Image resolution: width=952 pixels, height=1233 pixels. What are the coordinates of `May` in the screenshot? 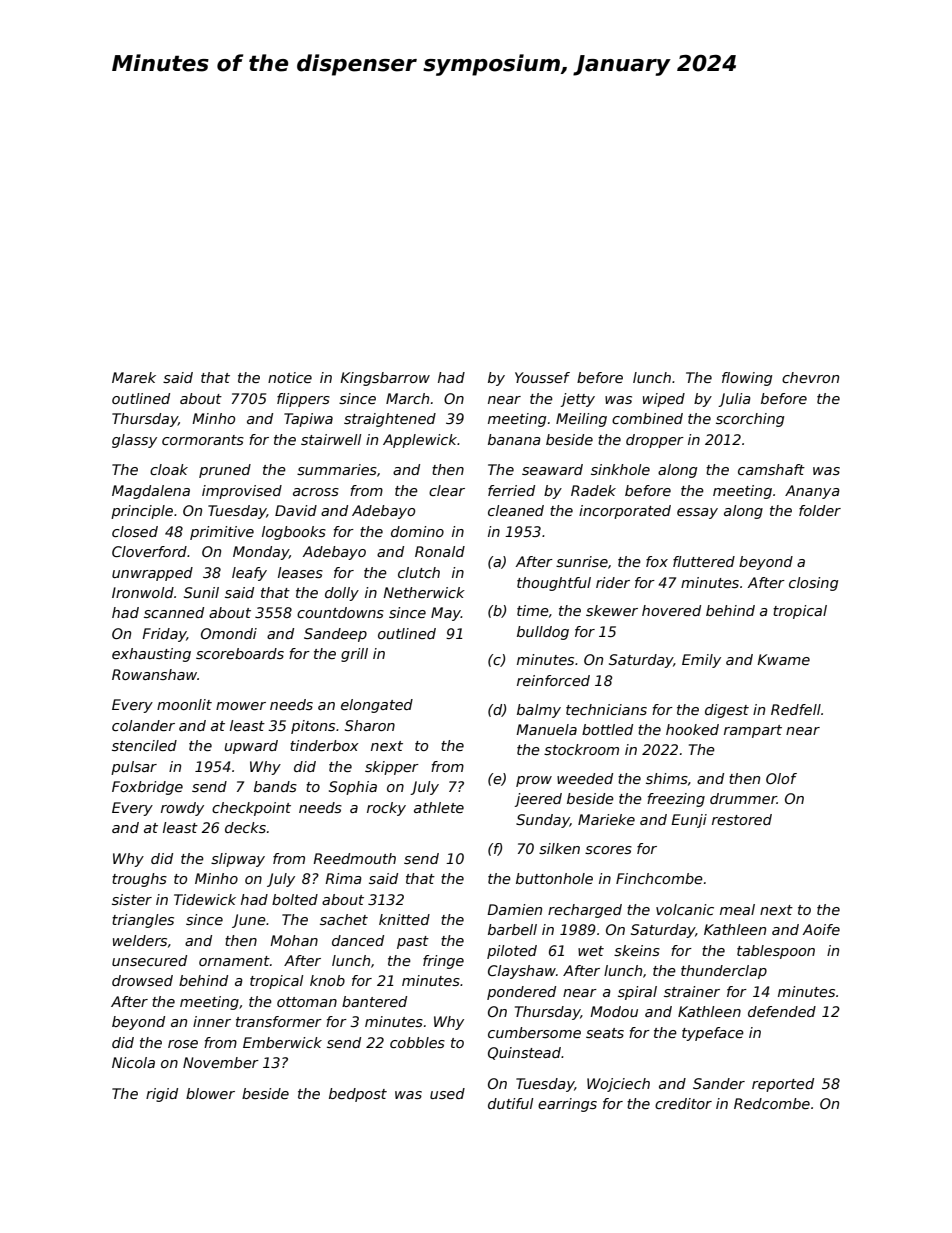 It's located at (446, 614).
